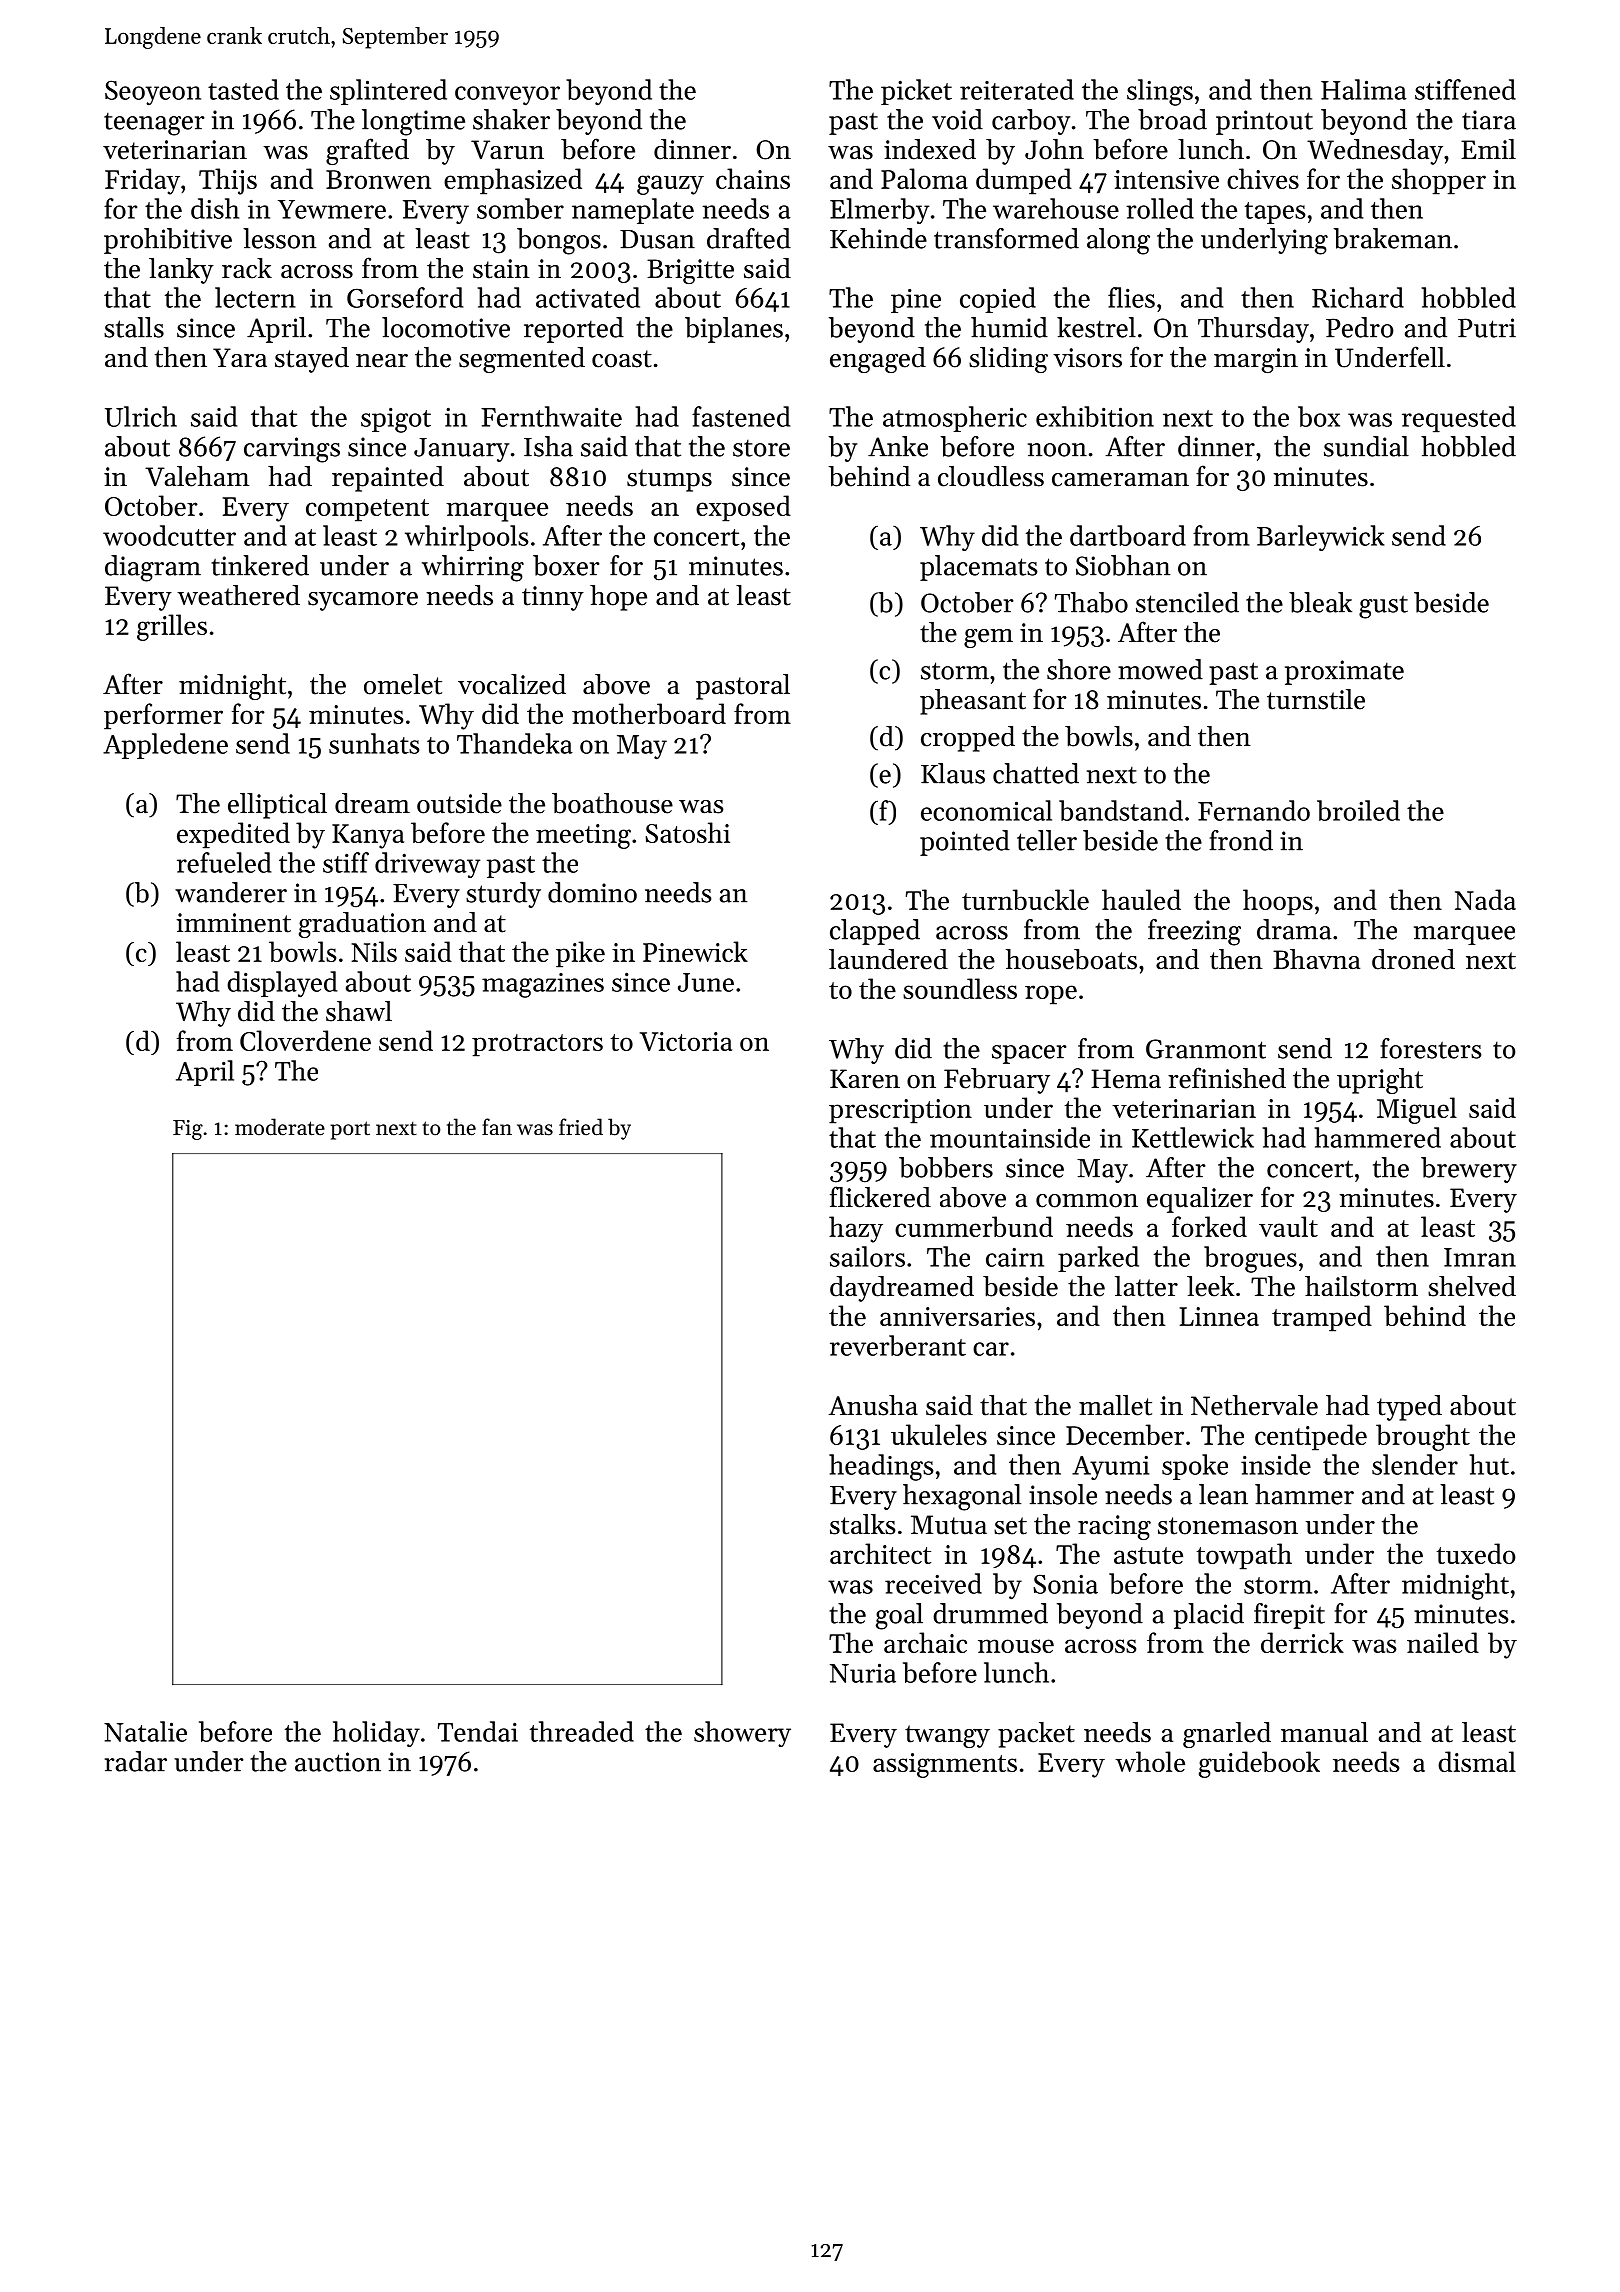 The image size is (1620, 2292). Describe the element at coordinates (900, 1111) in the screenshot. I see `prescription` at that location.
